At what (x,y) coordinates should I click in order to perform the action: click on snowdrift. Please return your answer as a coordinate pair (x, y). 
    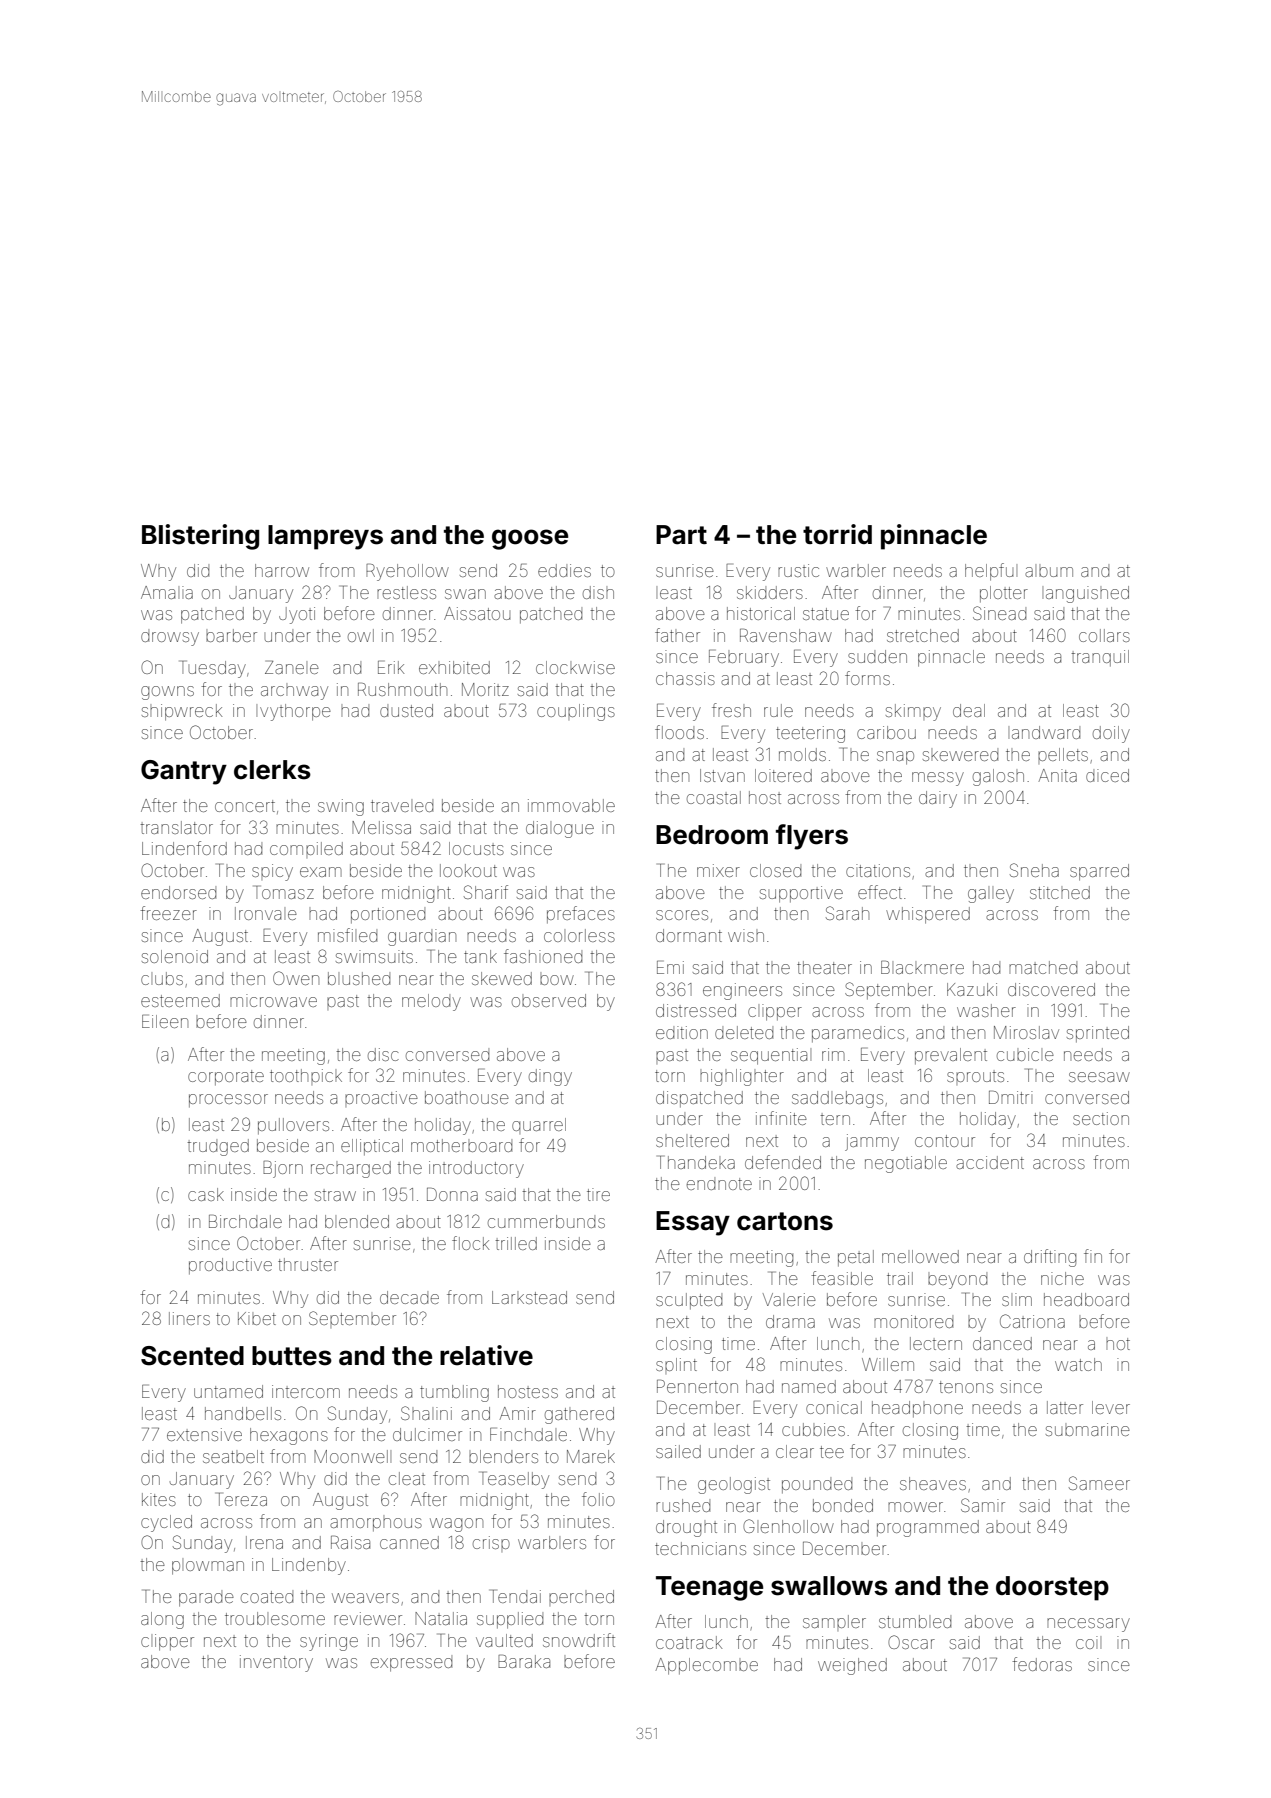
    Looking at the image, I should click on (579, 1640).
